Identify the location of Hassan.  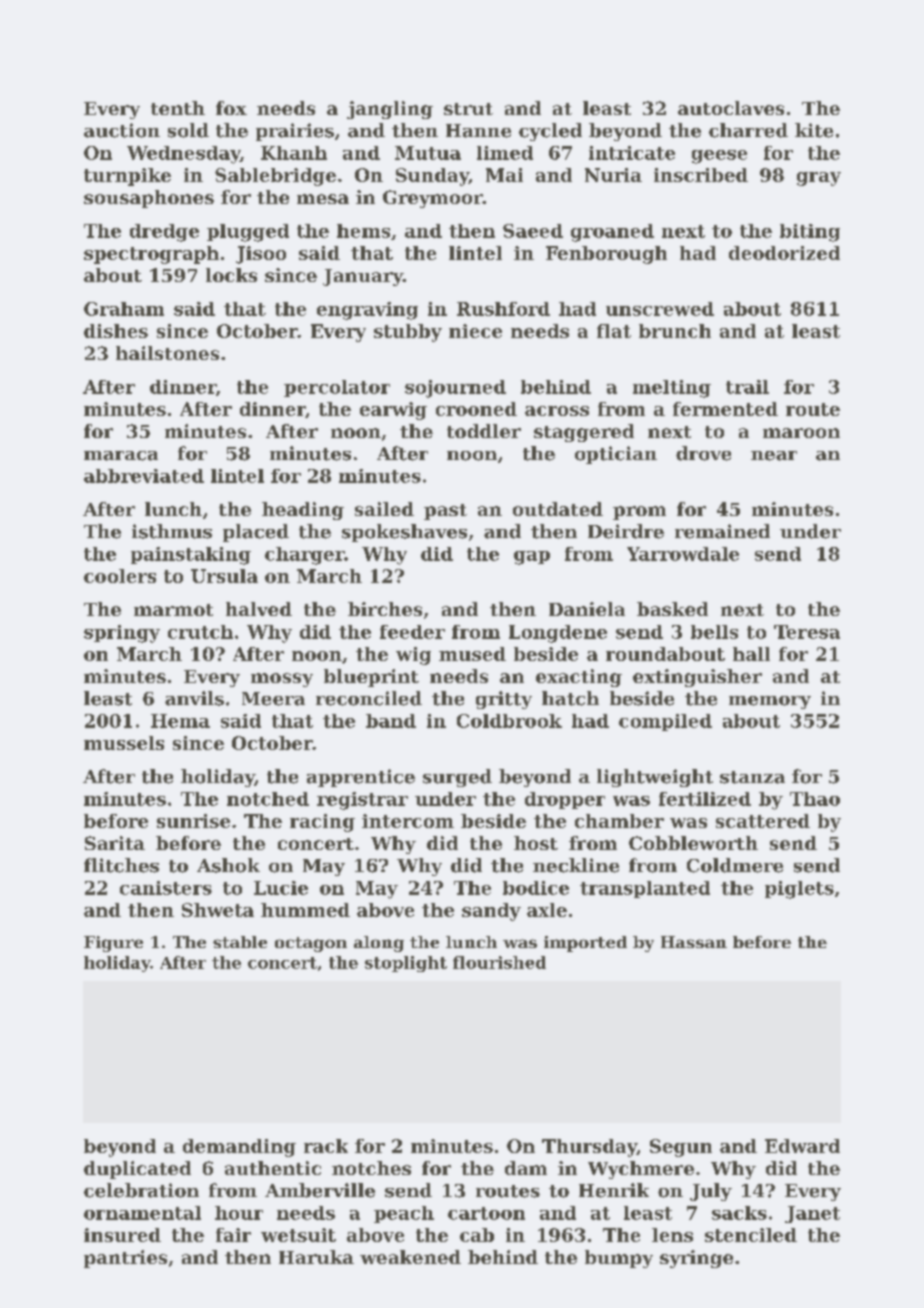
(694, 942).
